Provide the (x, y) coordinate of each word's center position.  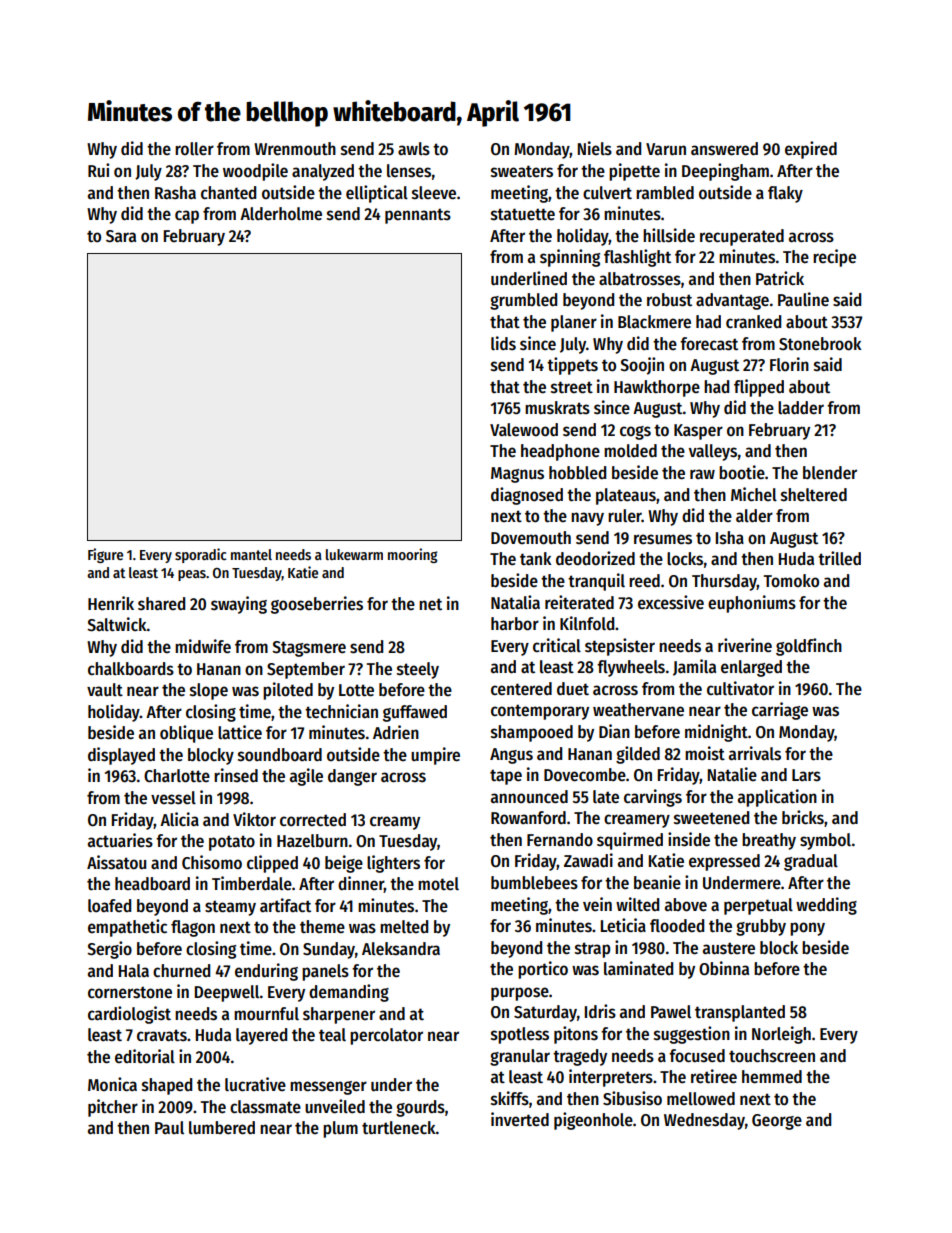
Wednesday (704, 1121)
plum (340, 1129)
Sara (121, 236)
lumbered (222, 1128)
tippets (572, 366)
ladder (801, 408)
